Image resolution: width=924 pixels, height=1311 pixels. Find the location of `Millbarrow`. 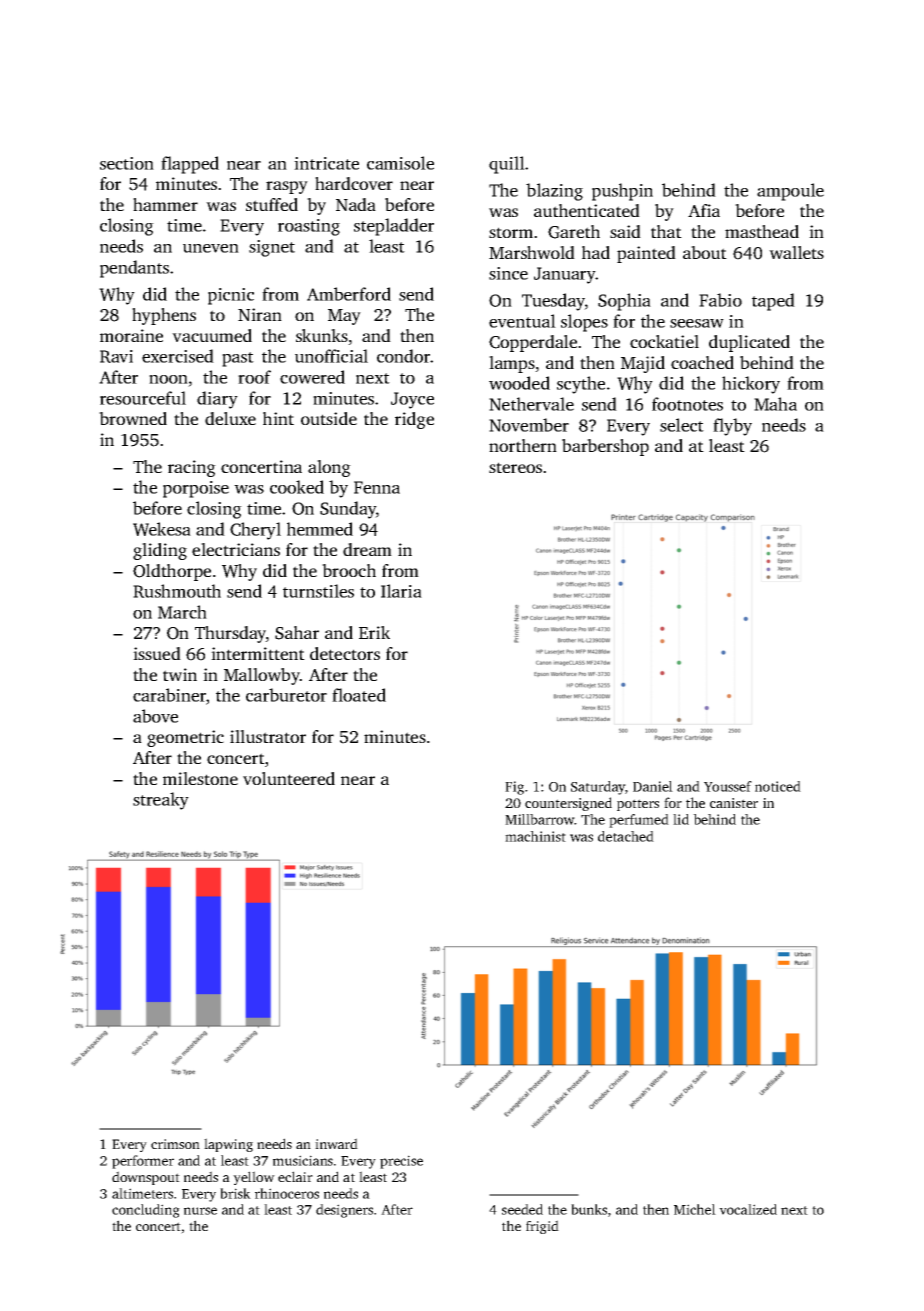

Millbarrow is located at coordinates (540, 819).
